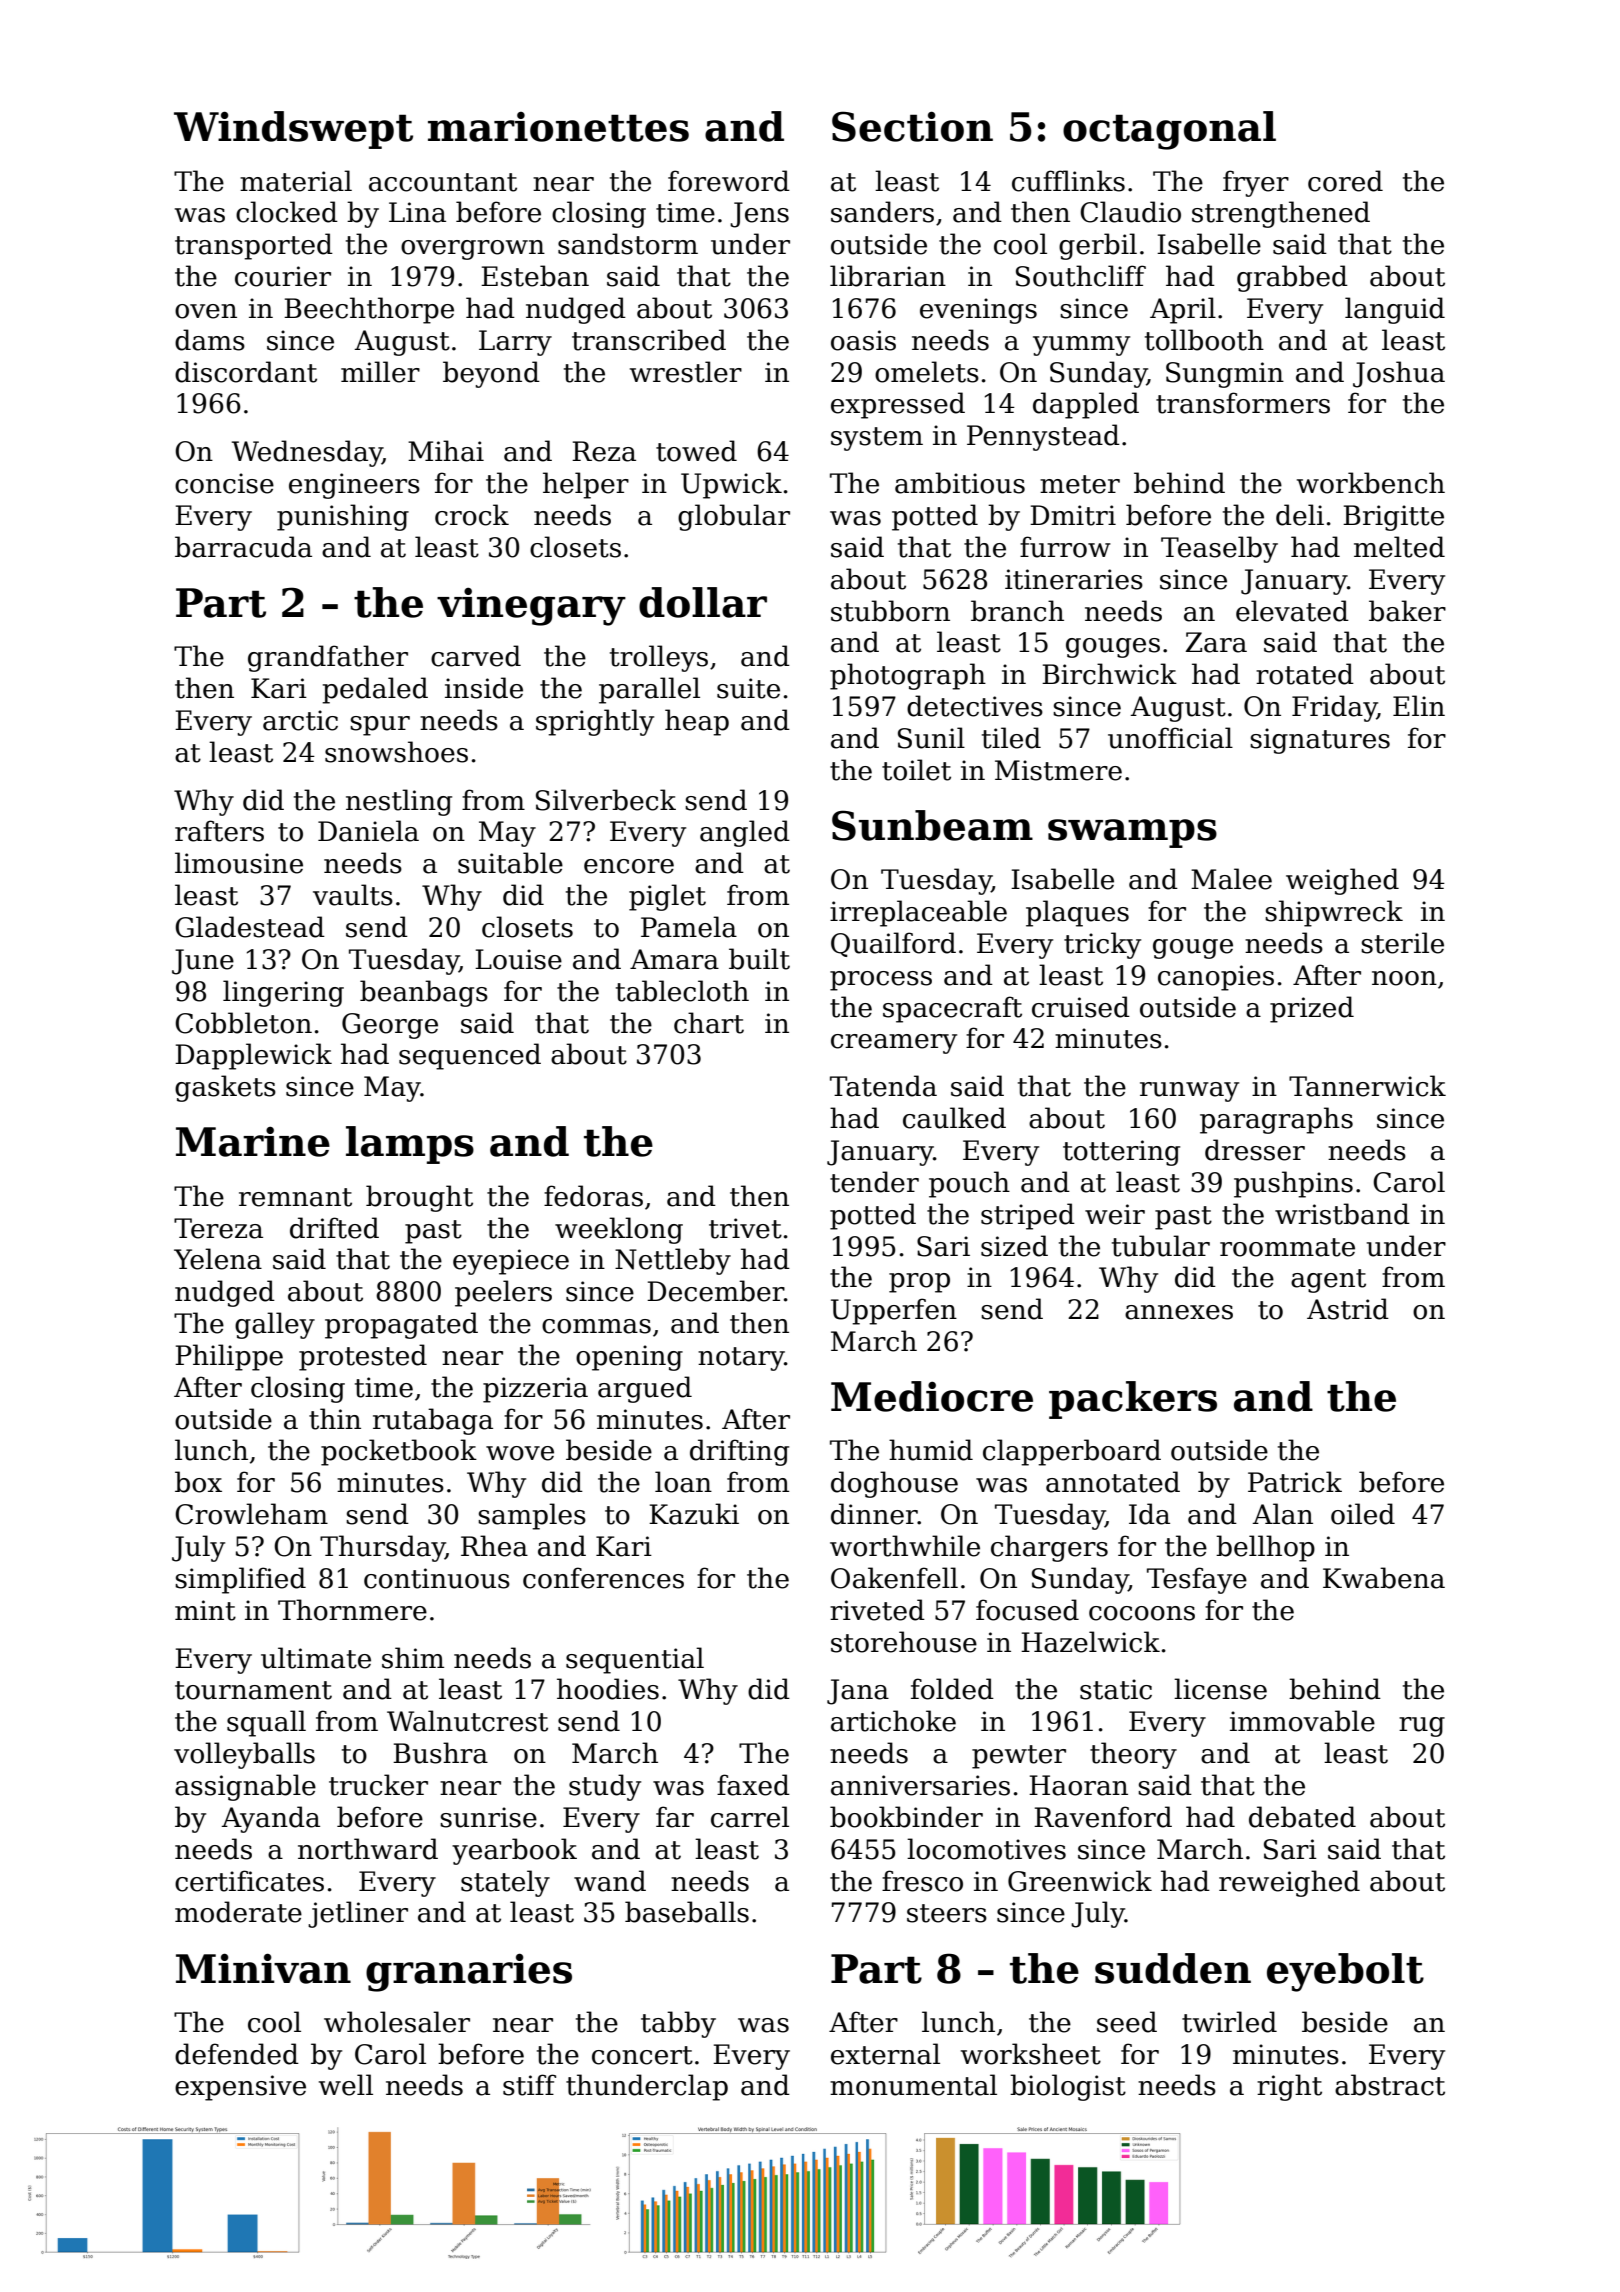  I want to click on assignable, so click(245, 1787).
